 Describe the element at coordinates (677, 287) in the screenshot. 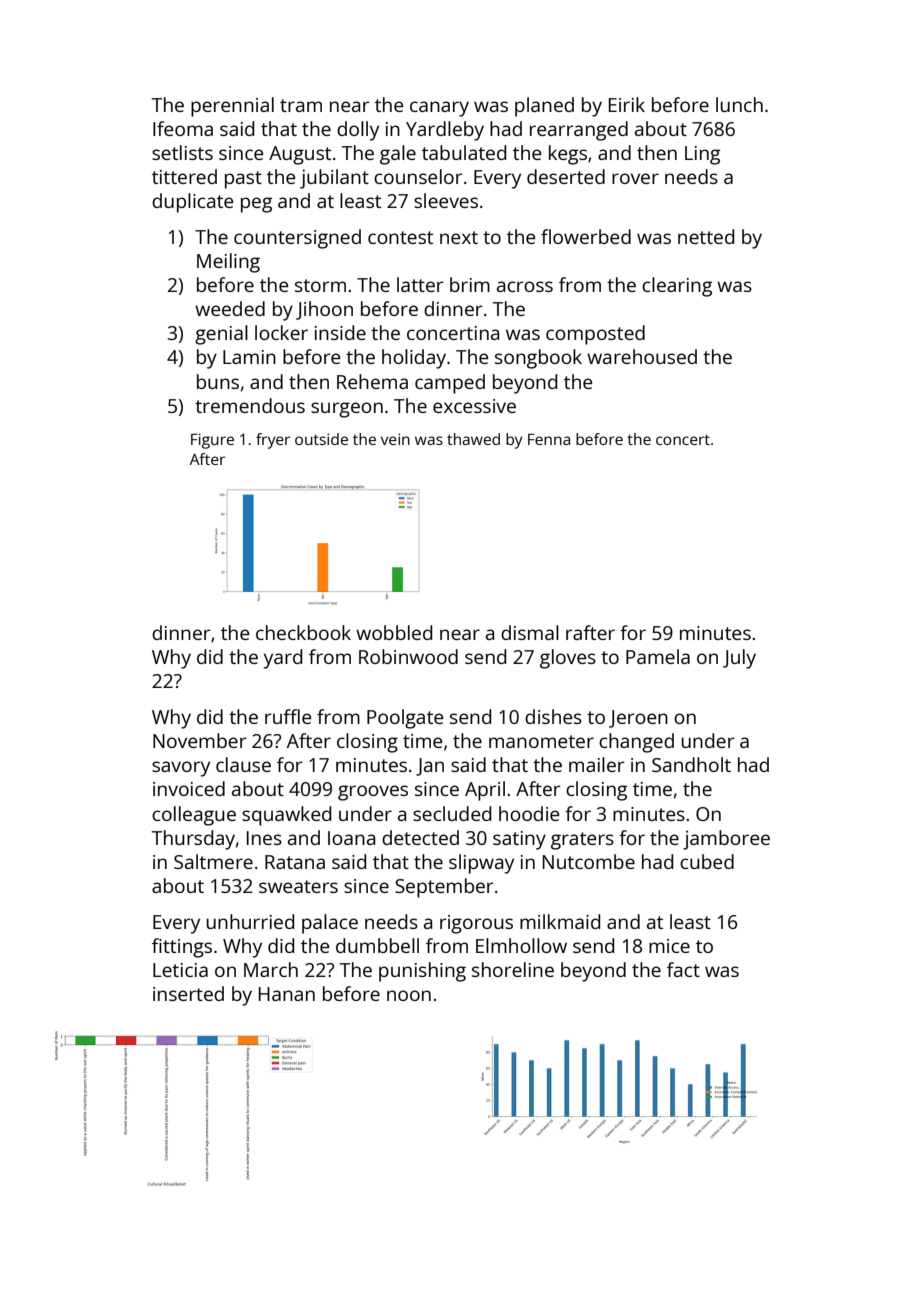

I see `clearing` at that location.
